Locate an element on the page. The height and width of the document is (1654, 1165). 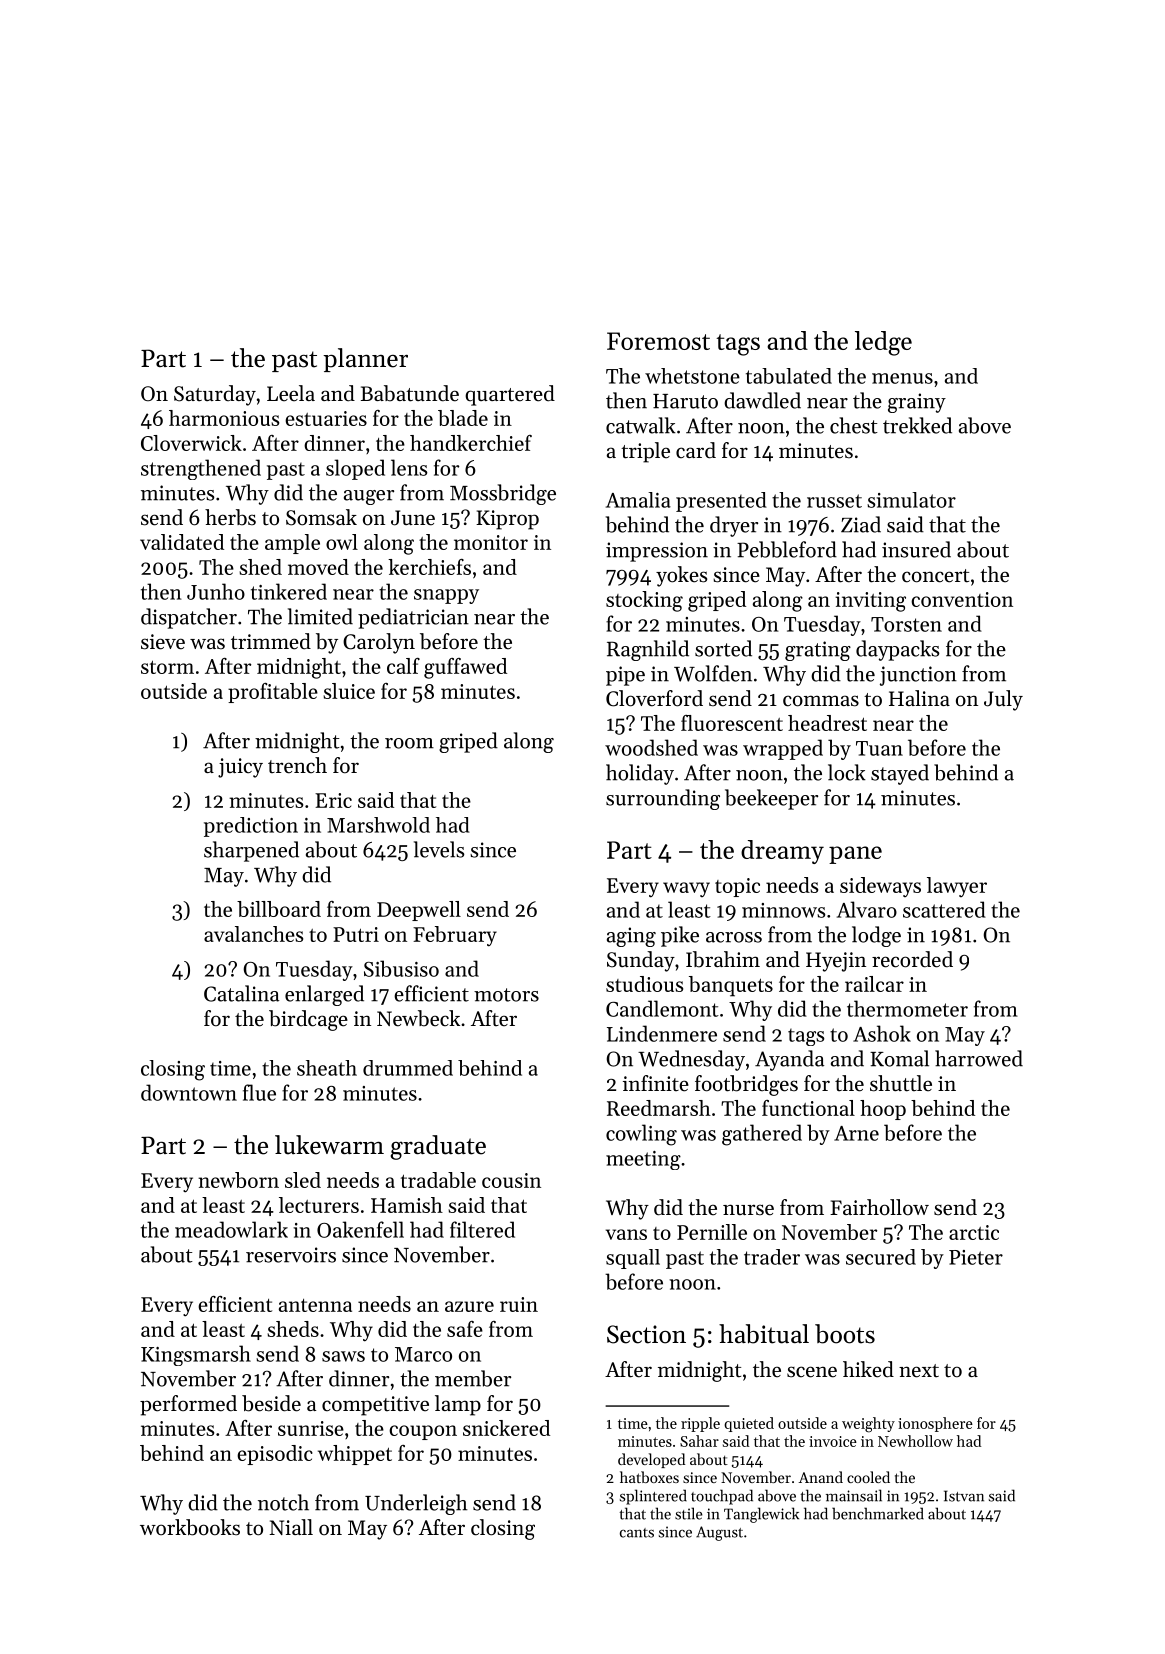
stayed is located at coordinates (900, 774).
